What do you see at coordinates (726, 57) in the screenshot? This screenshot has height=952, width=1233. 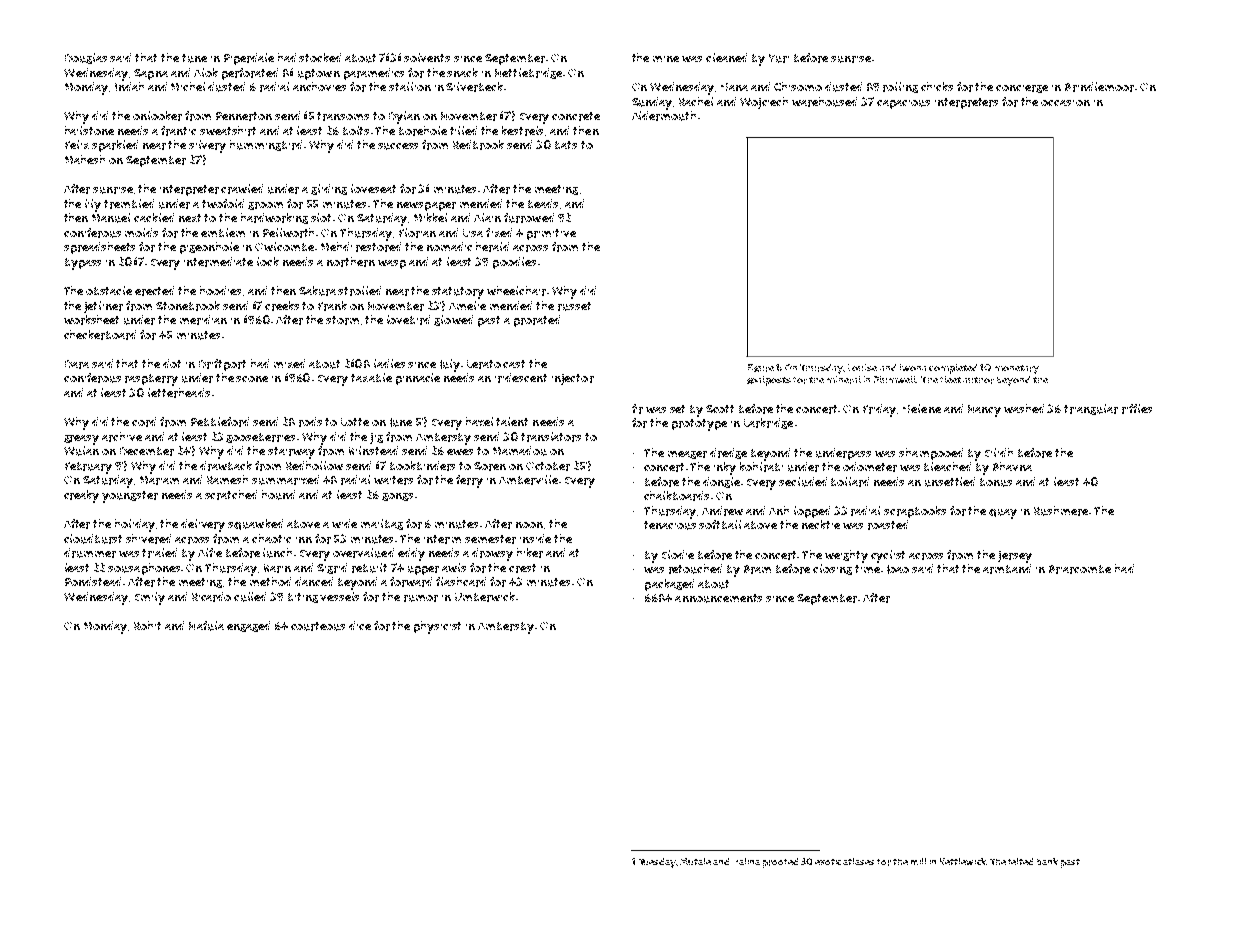 I see `cleaned` at bounding box center [726, 57].
